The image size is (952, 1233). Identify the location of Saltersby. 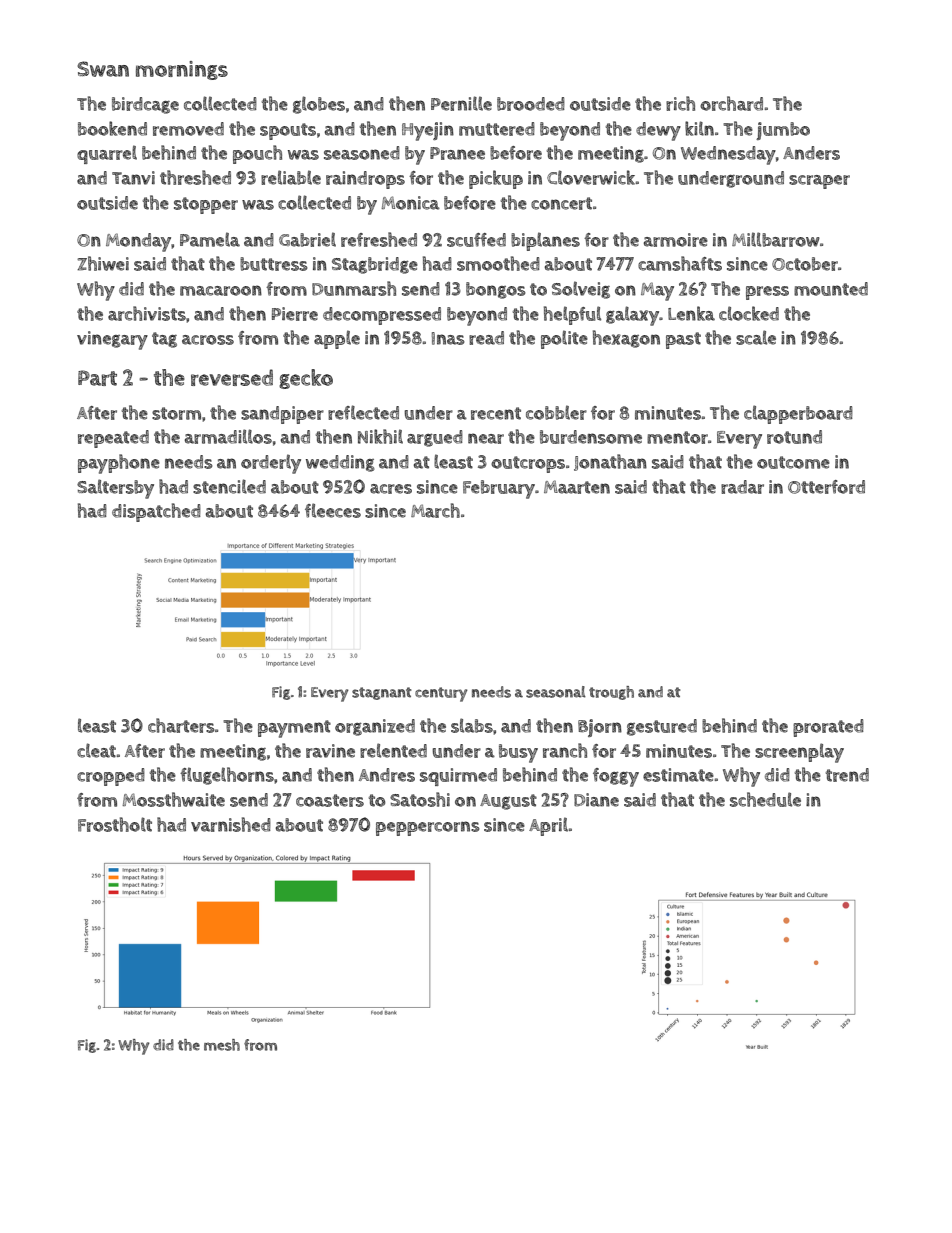
(115, 489).
